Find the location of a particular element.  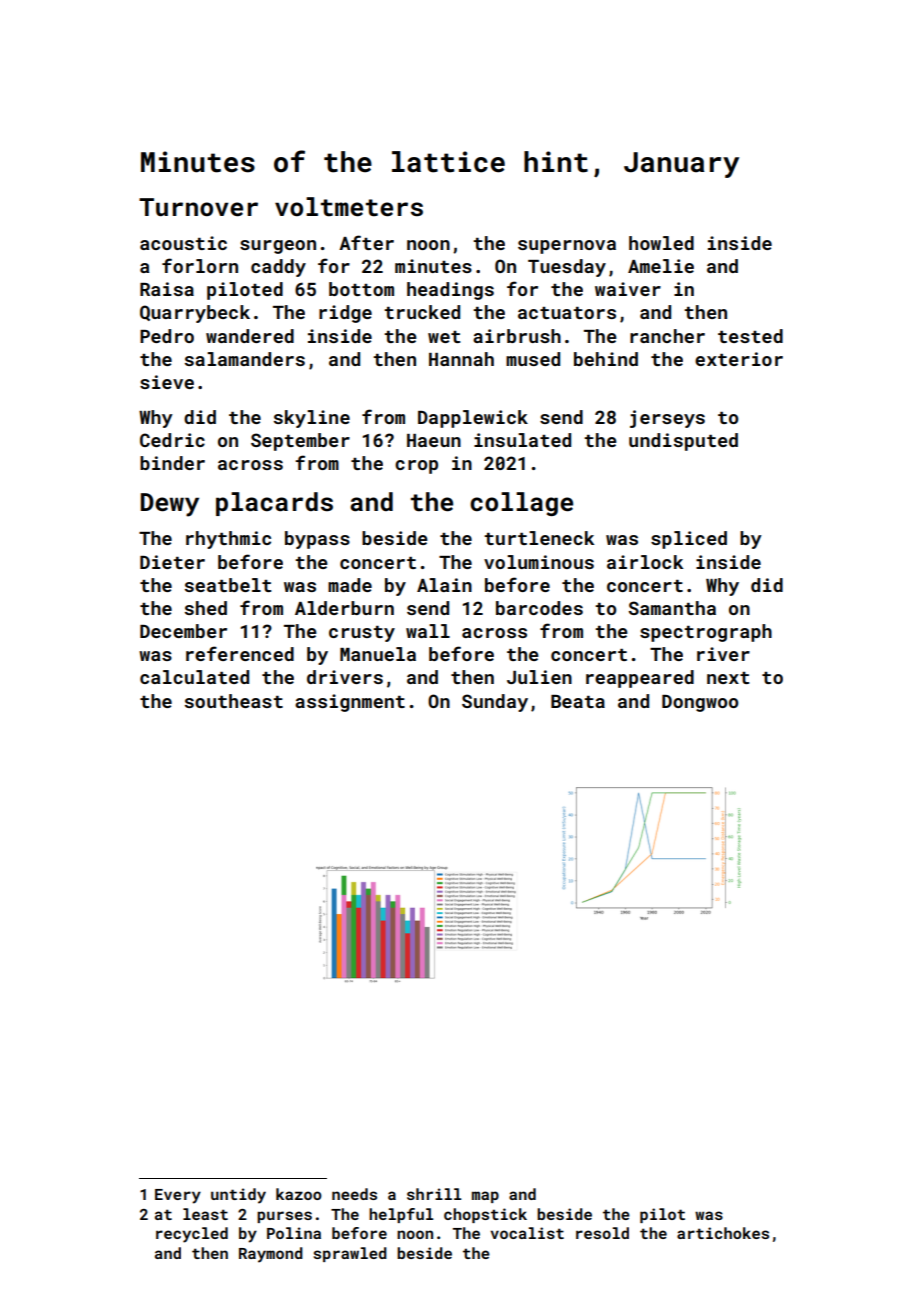

Every is located at coordinates (178, 1196).
